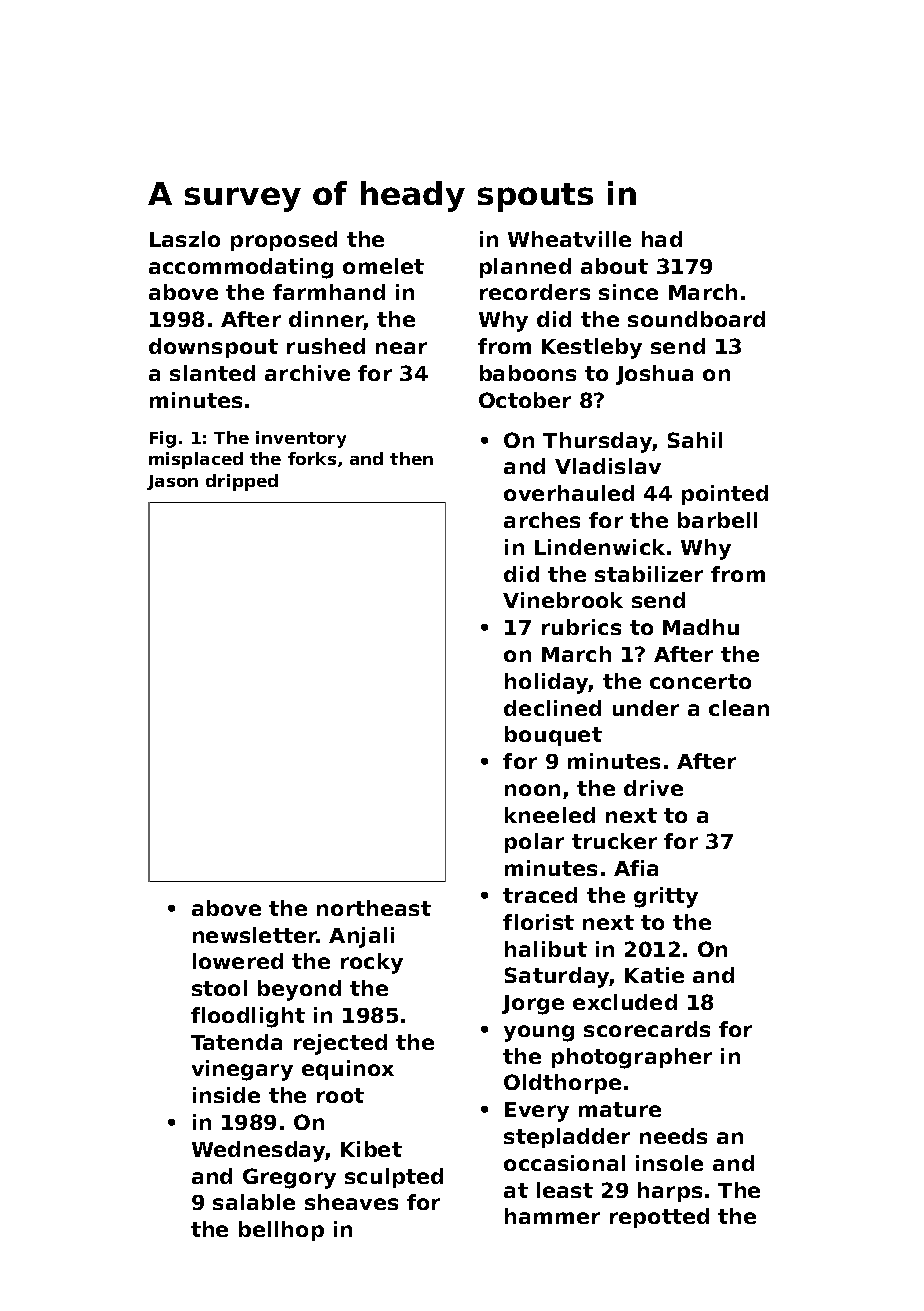  I want to click on photographer, so click(632, 1058).
